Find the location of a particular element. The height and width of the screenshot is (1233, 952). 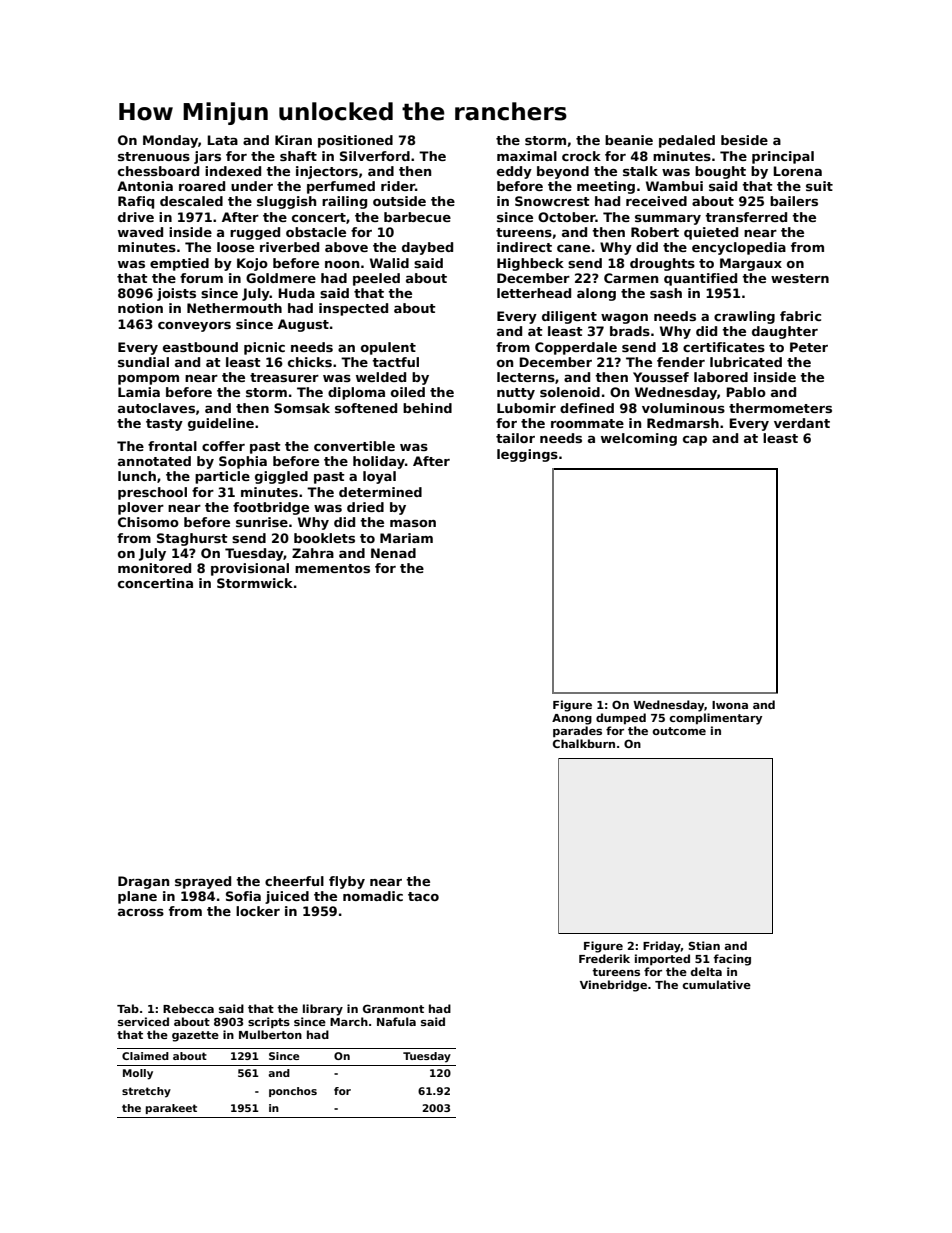

cheerful is located at coordinates (294, 881).
